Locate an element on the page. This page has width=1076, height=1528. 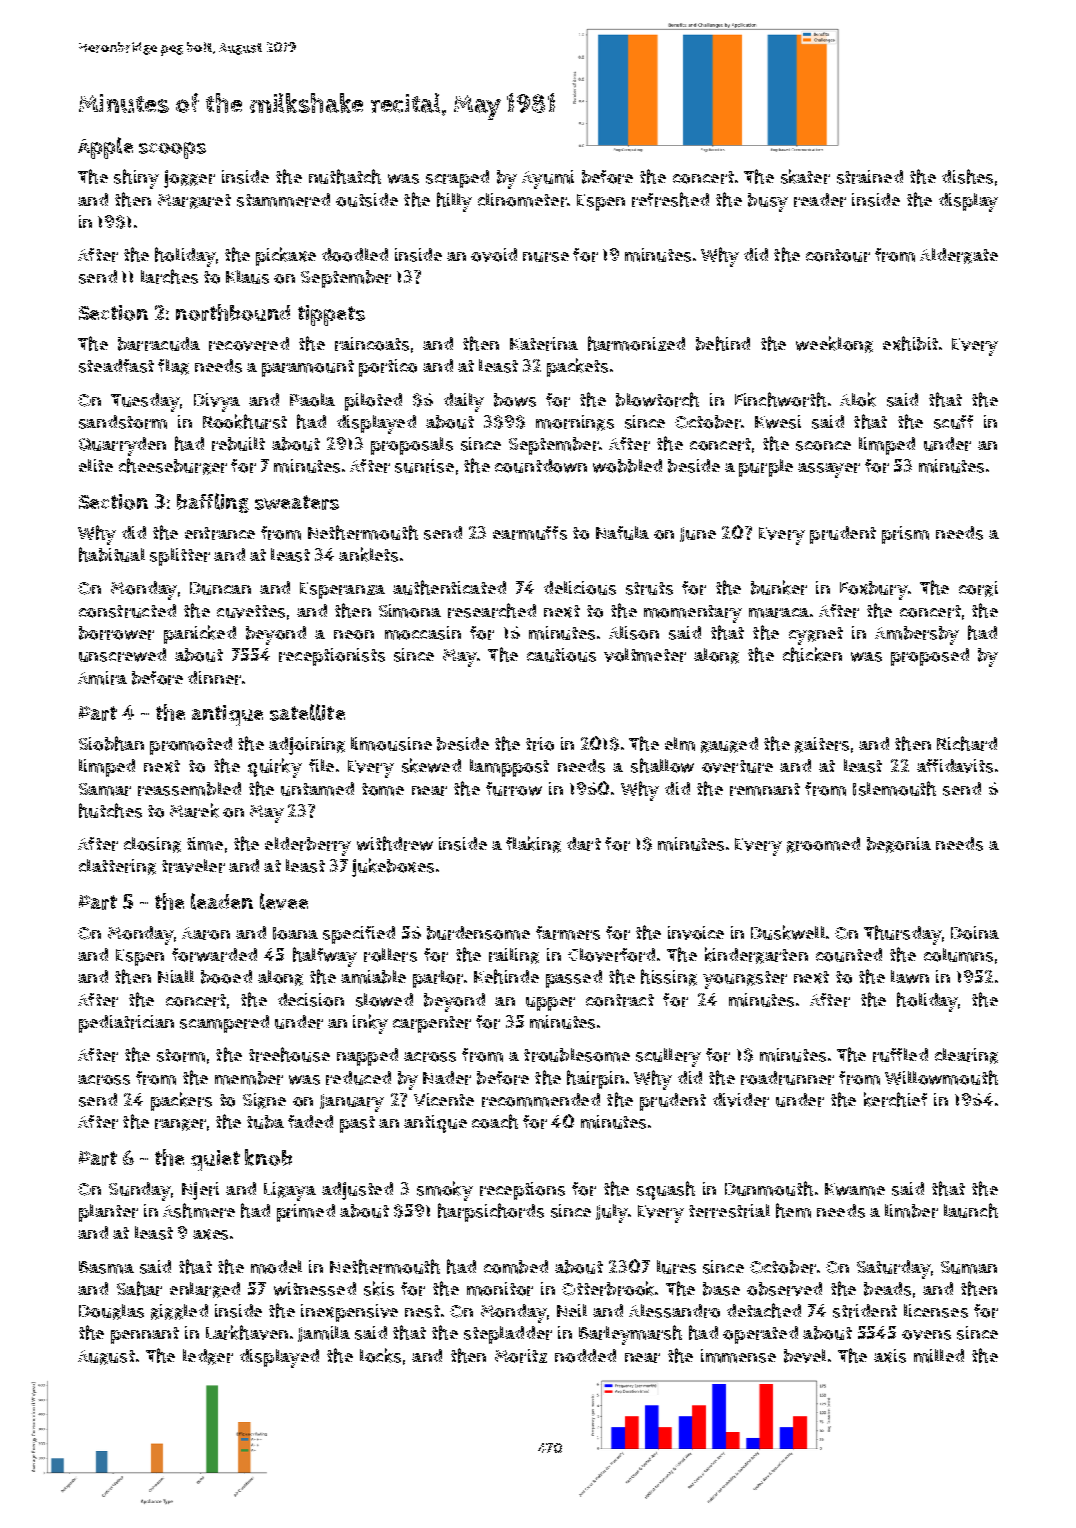
elderberry is located at coordinates (308, 846).
